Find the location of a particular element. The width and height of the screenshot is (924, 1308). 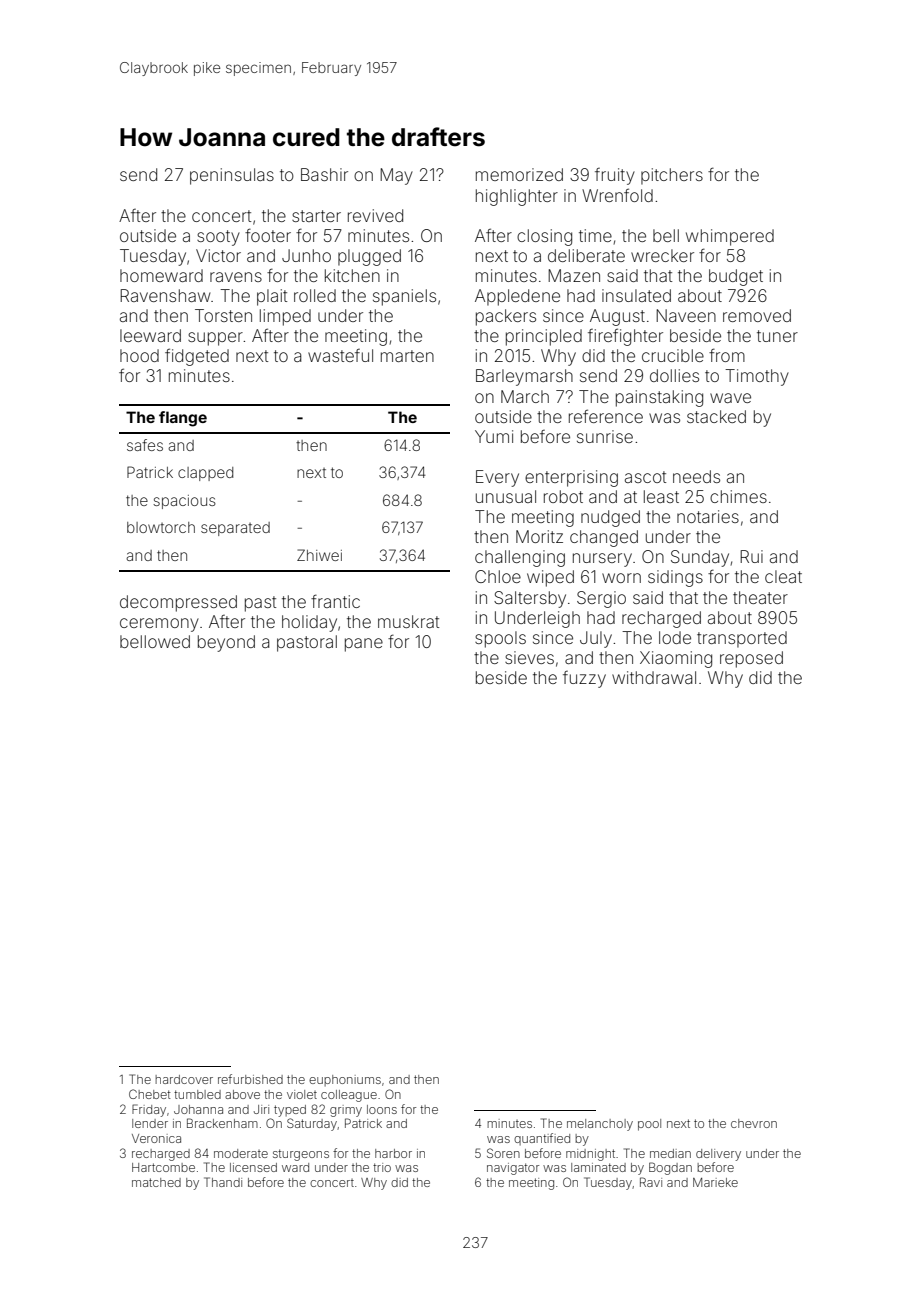

pitchers is located at coordinates (672, 176).
